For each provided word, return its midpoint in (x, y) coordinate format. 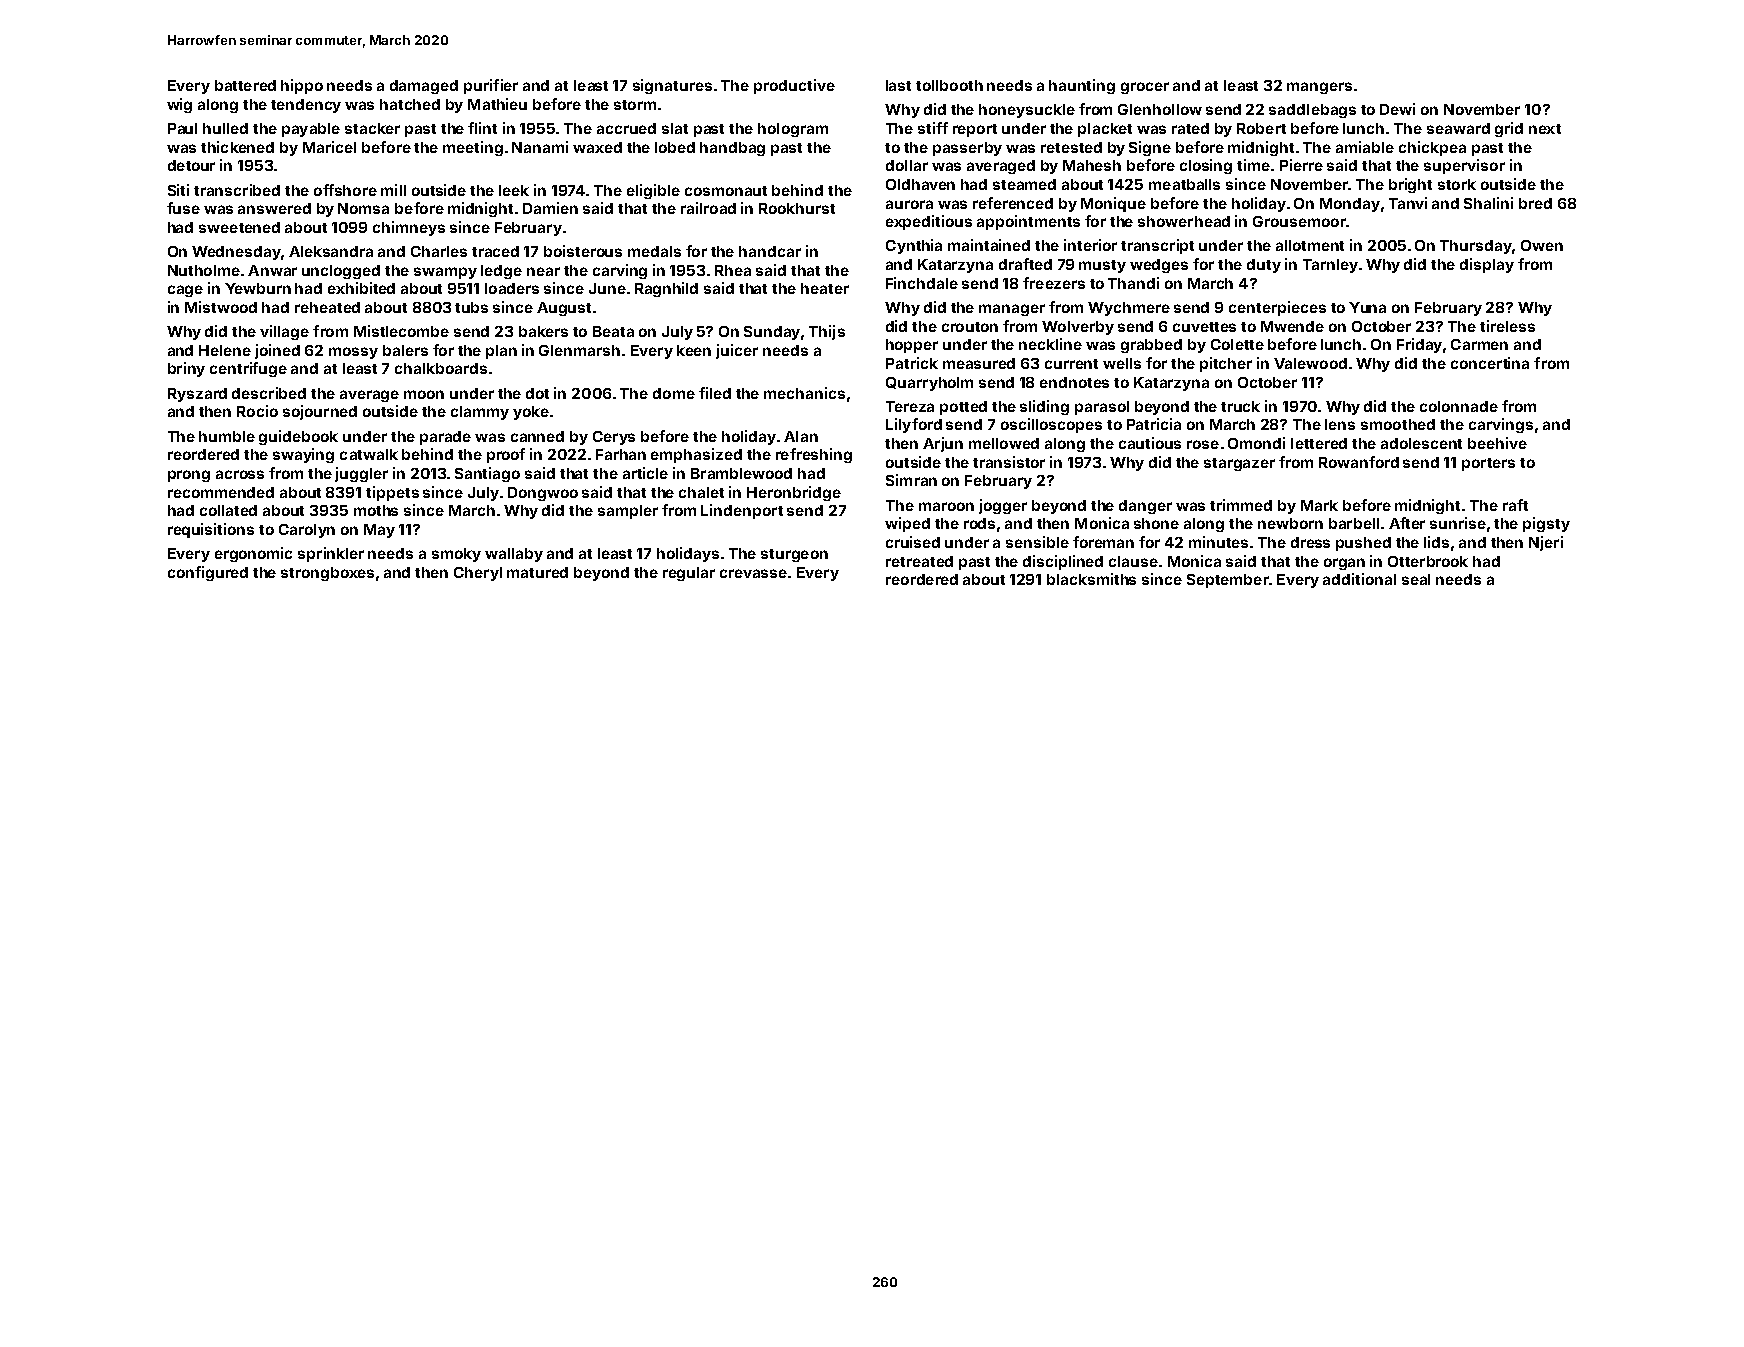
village (284, 332)
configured (208, 573)
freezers (1054, 283)
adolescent (1421, 443)
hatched (410, 104)
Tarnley (1330, 266)
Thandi (1133, 283)
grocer (1145, 88)
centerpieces (1277, 308)
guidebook (298, 437)
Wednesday (236, 253)
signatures (672, 86)
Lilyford (914, 425)
